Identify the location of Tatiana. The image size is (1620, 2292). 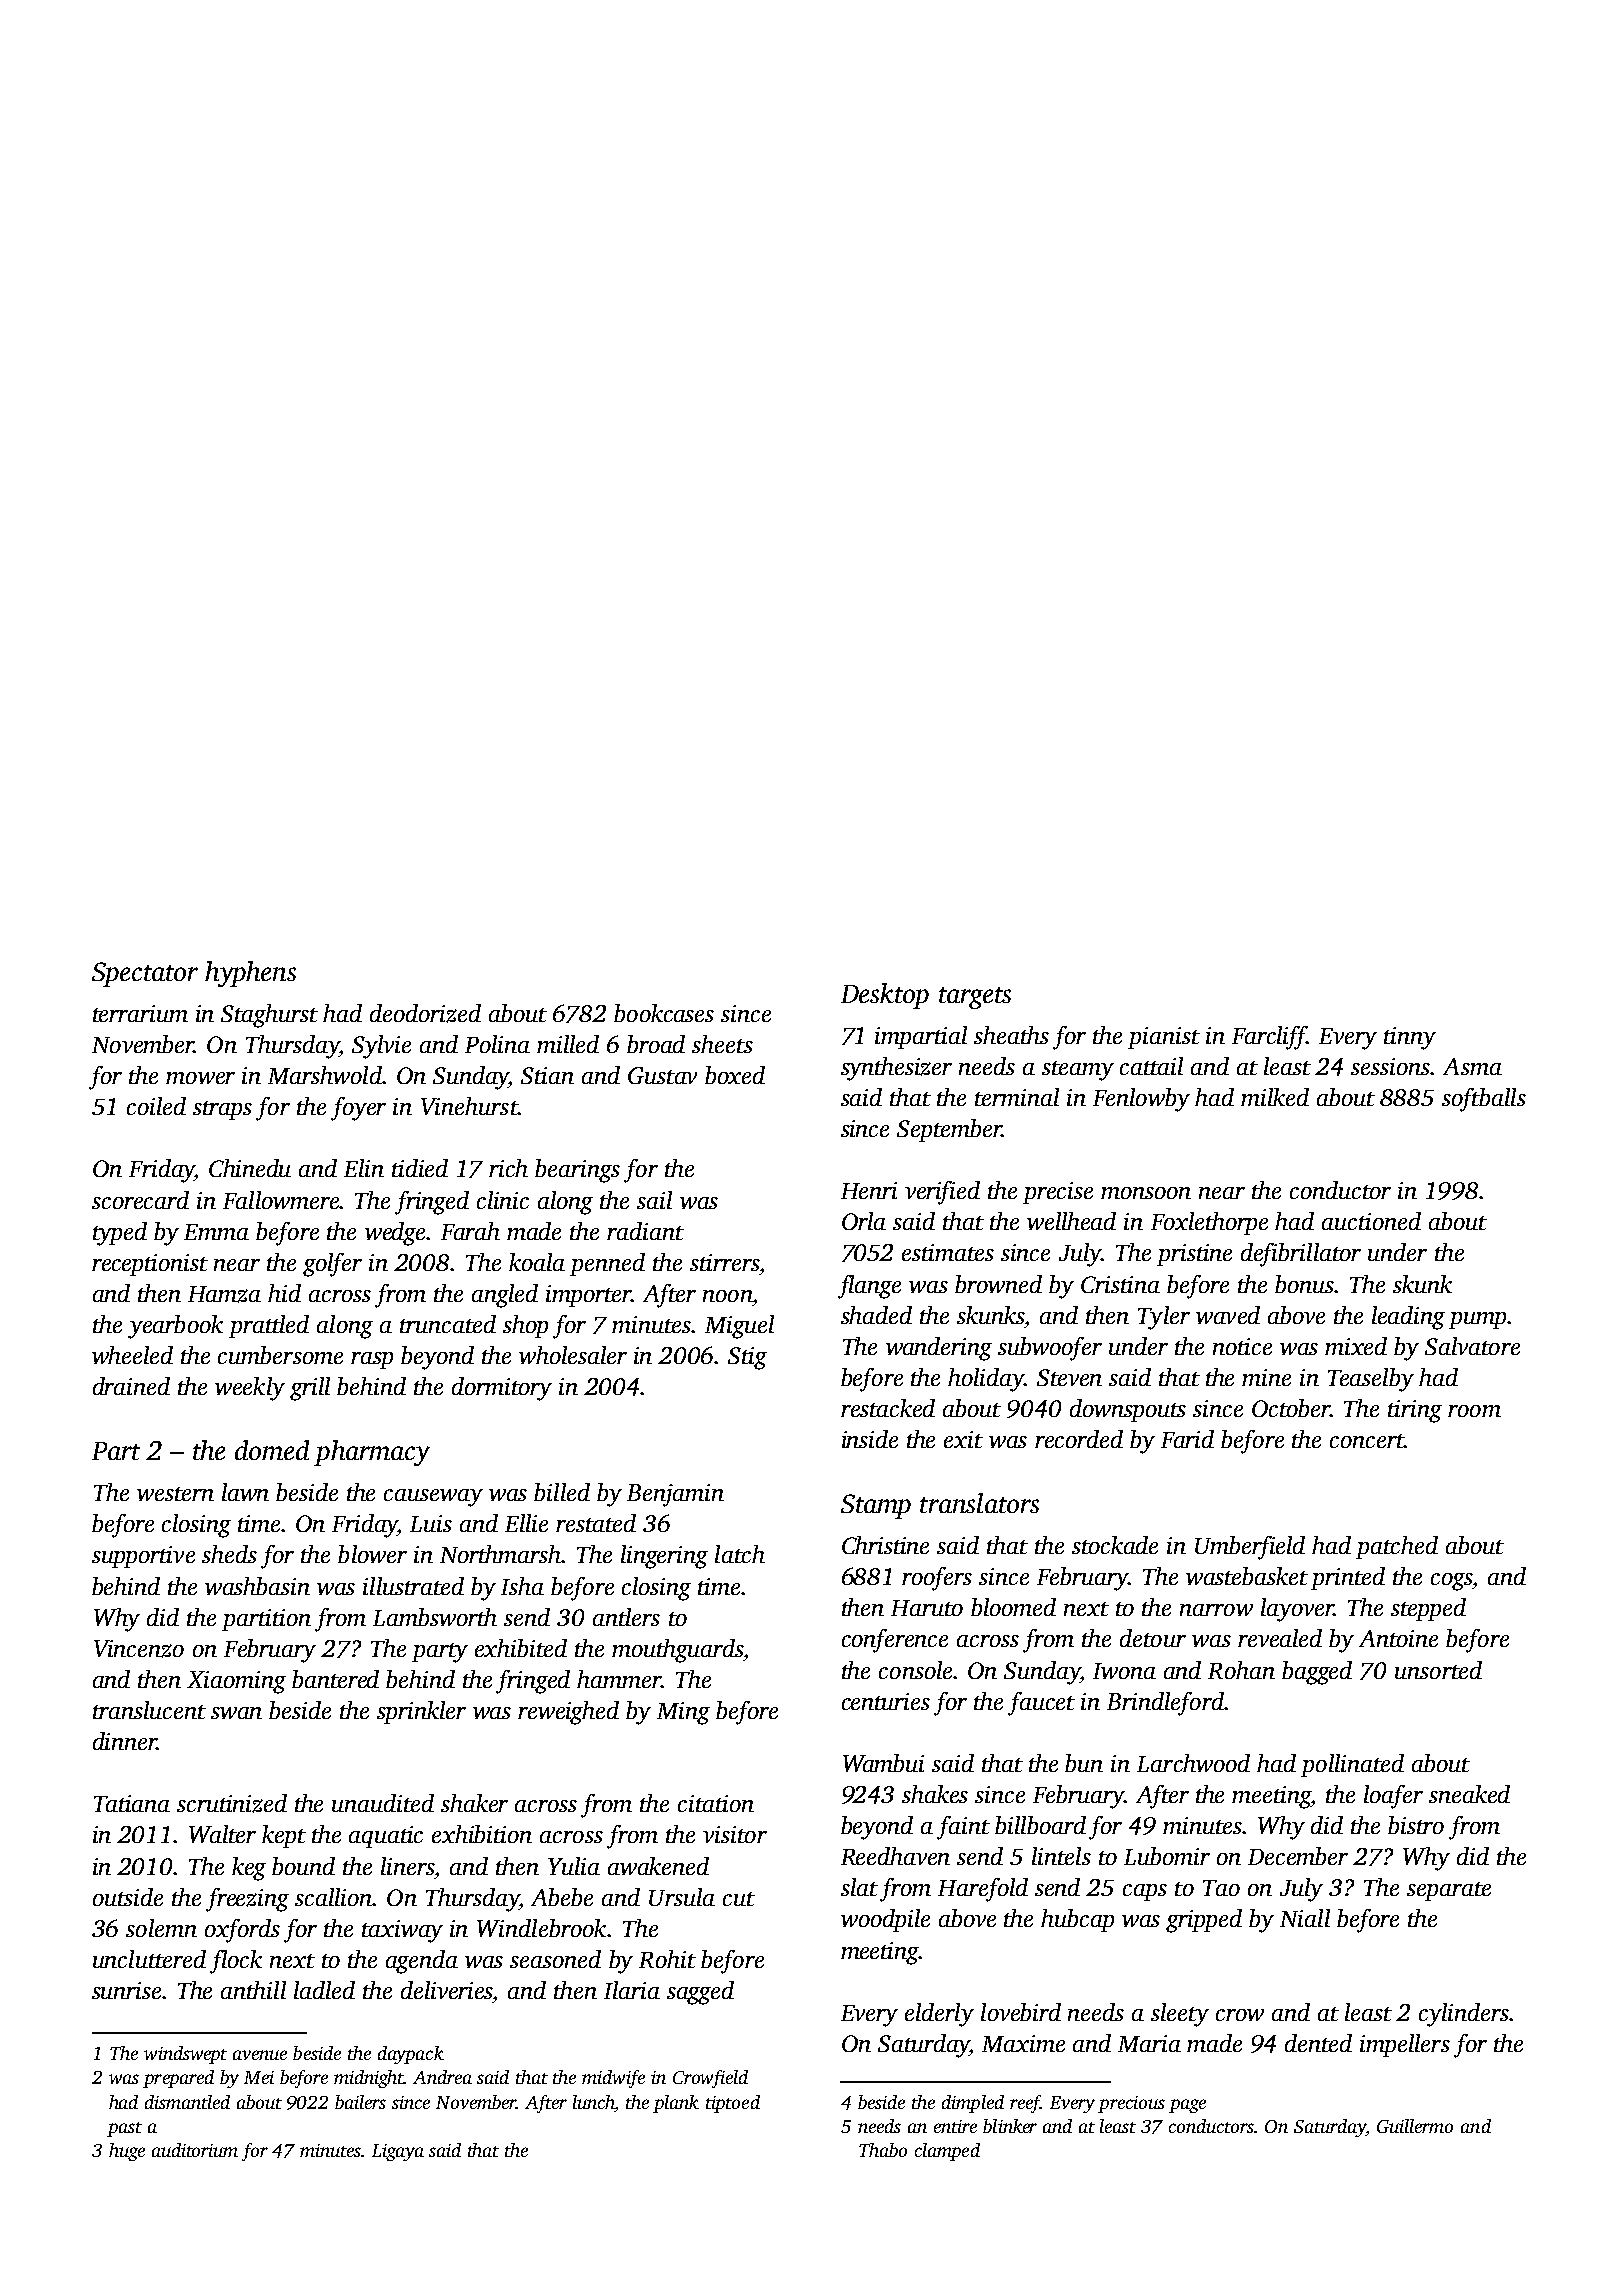
(132, 1803).
